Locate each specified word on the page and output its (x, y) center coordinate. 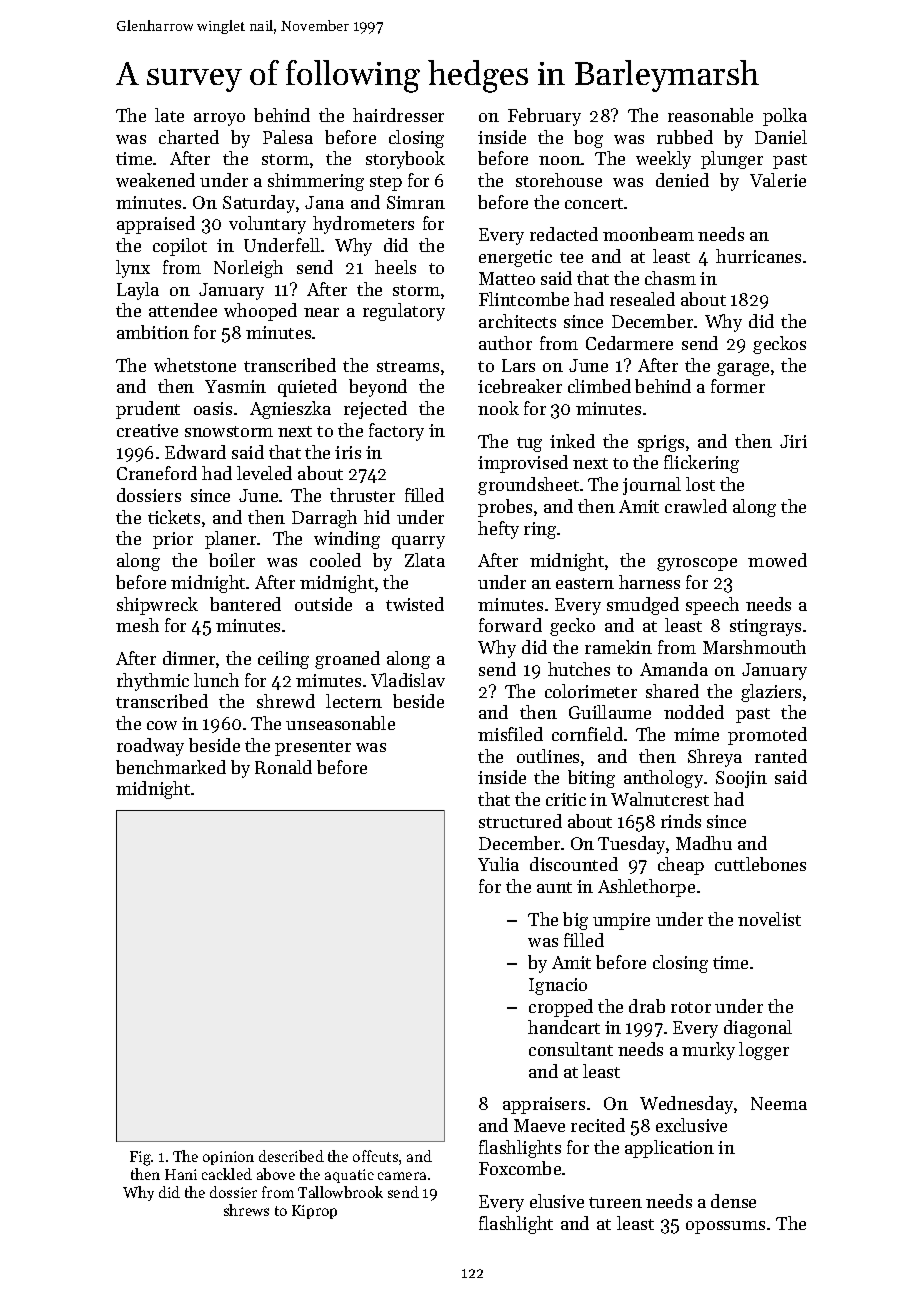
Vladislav (408, 680)
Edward (195, 452)
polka (785, 117)
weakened (155, 180)
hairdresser (398, 115)
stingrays (765, 627)
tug (529, 444)
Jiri (793, 441)
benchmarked (171, 767)
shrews (246, 1210)
